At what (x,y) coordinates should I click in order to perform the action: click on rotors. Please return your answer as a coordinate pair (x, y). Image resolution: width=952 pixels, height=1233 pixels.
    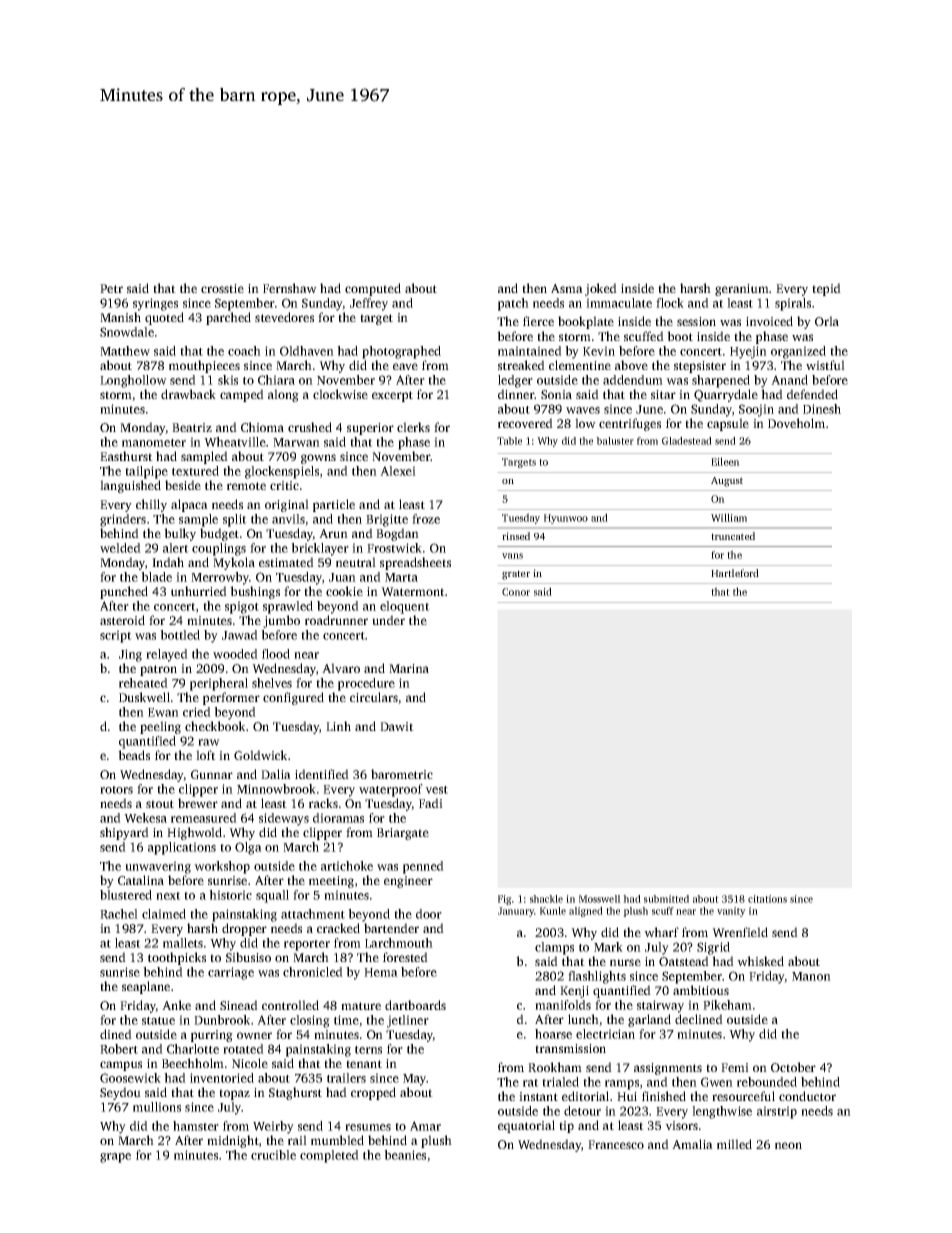
    Looking at the image, I should click on (116, 790).
